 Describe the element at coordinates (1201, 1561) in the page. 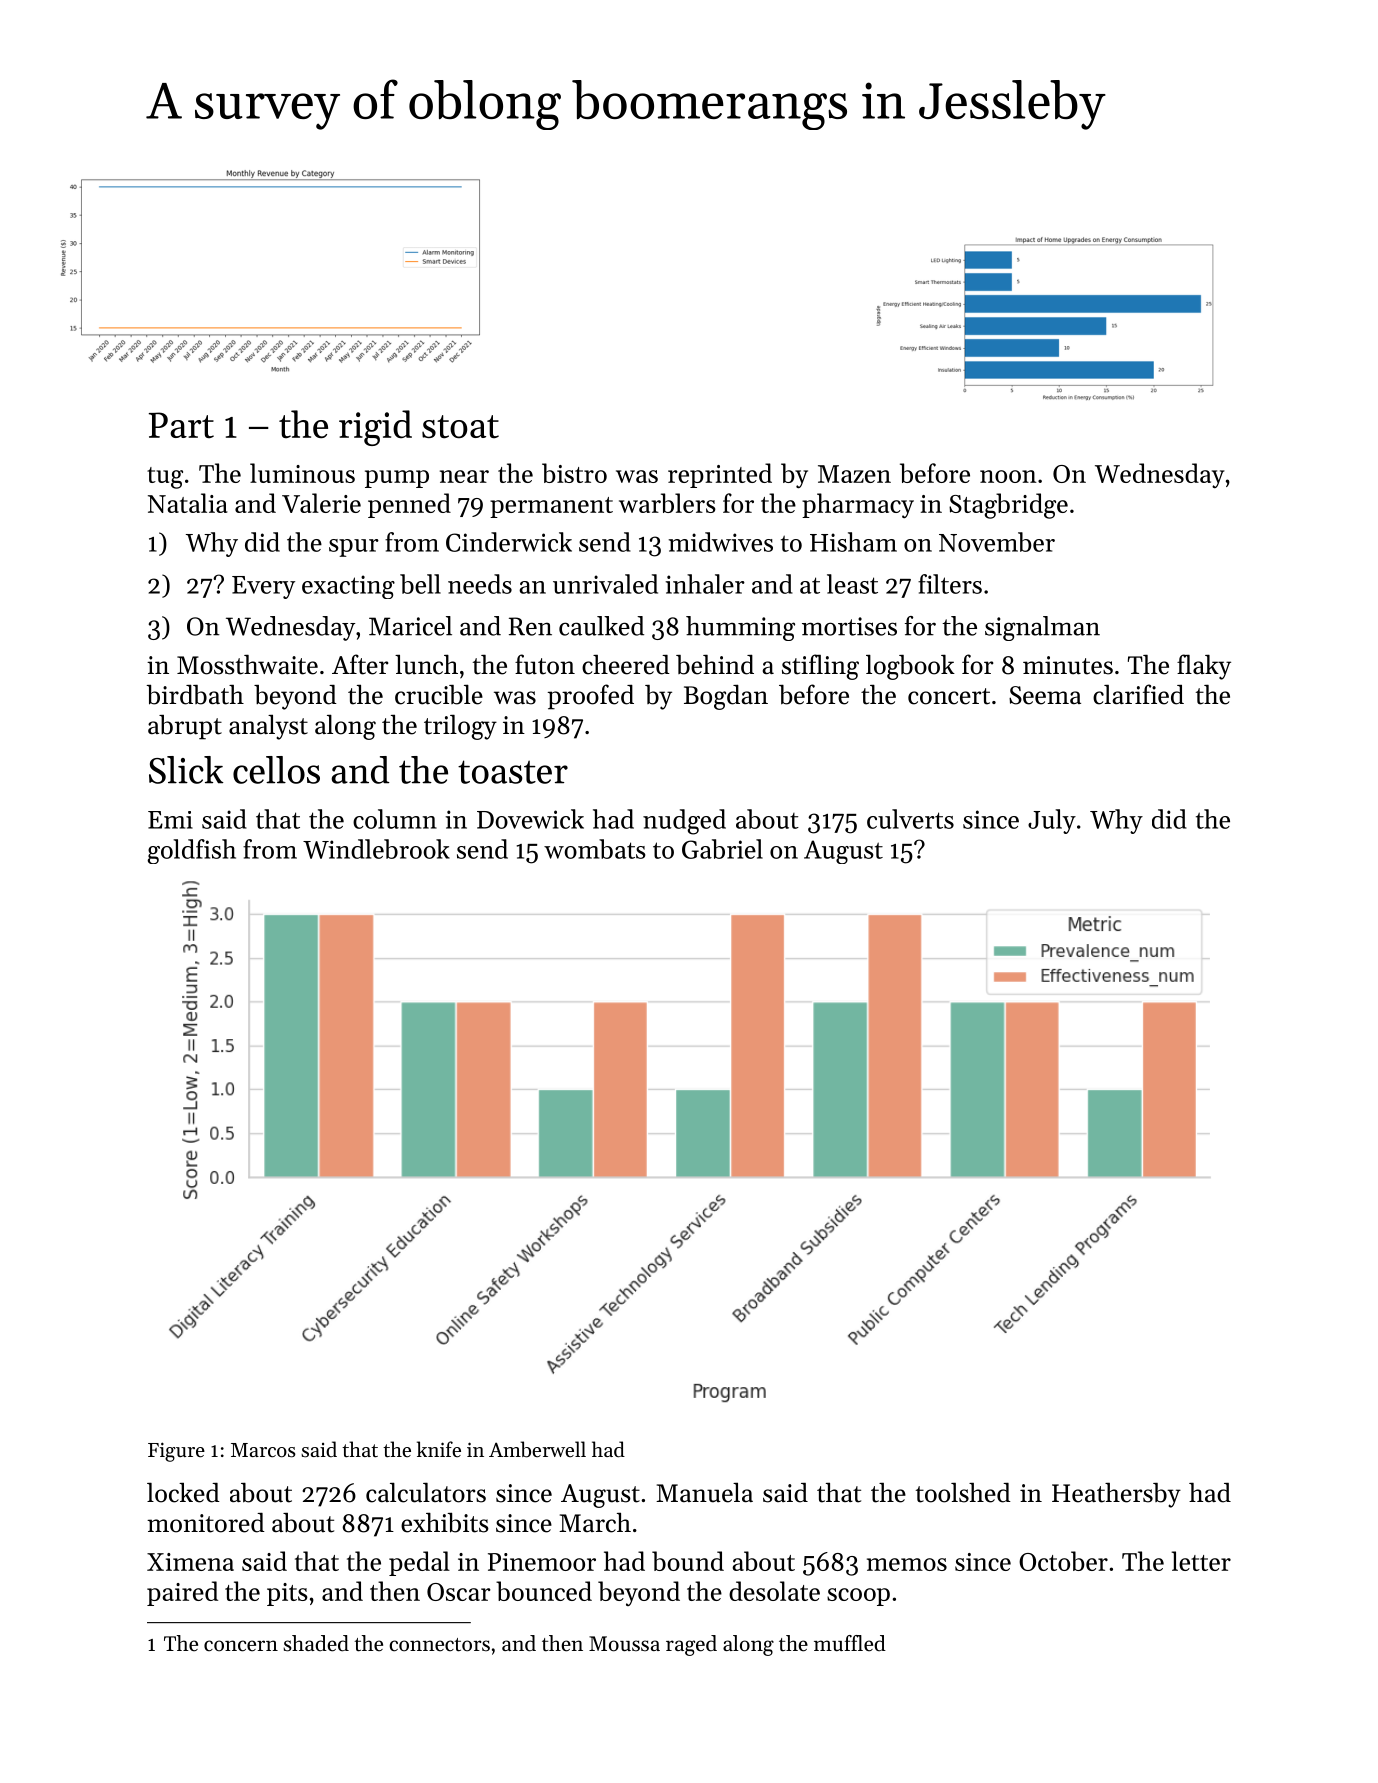

I see `letter` at that location.
